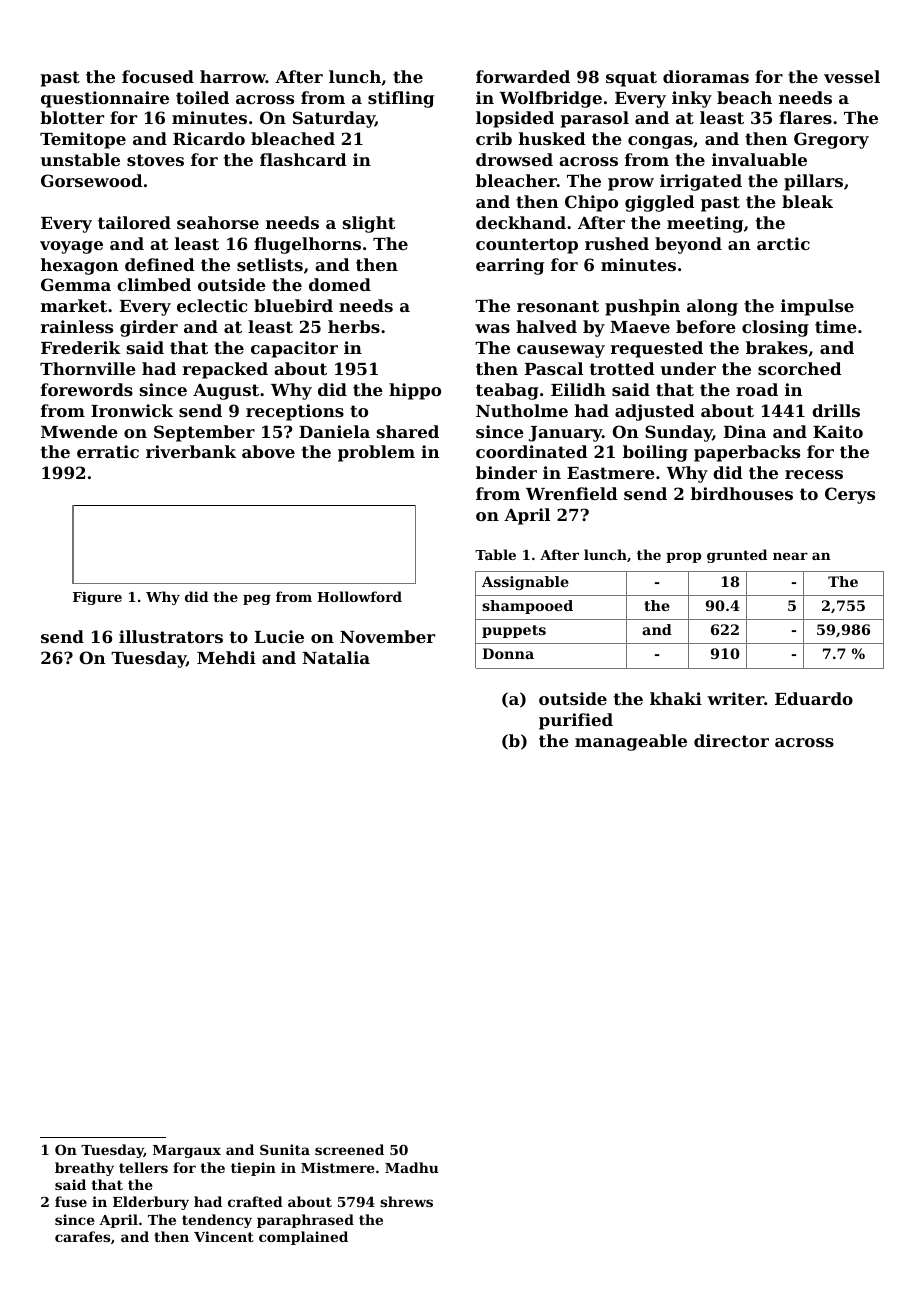  Describe the element at coordinates (82, 1236) in the page. I see `carafes` at that location.
